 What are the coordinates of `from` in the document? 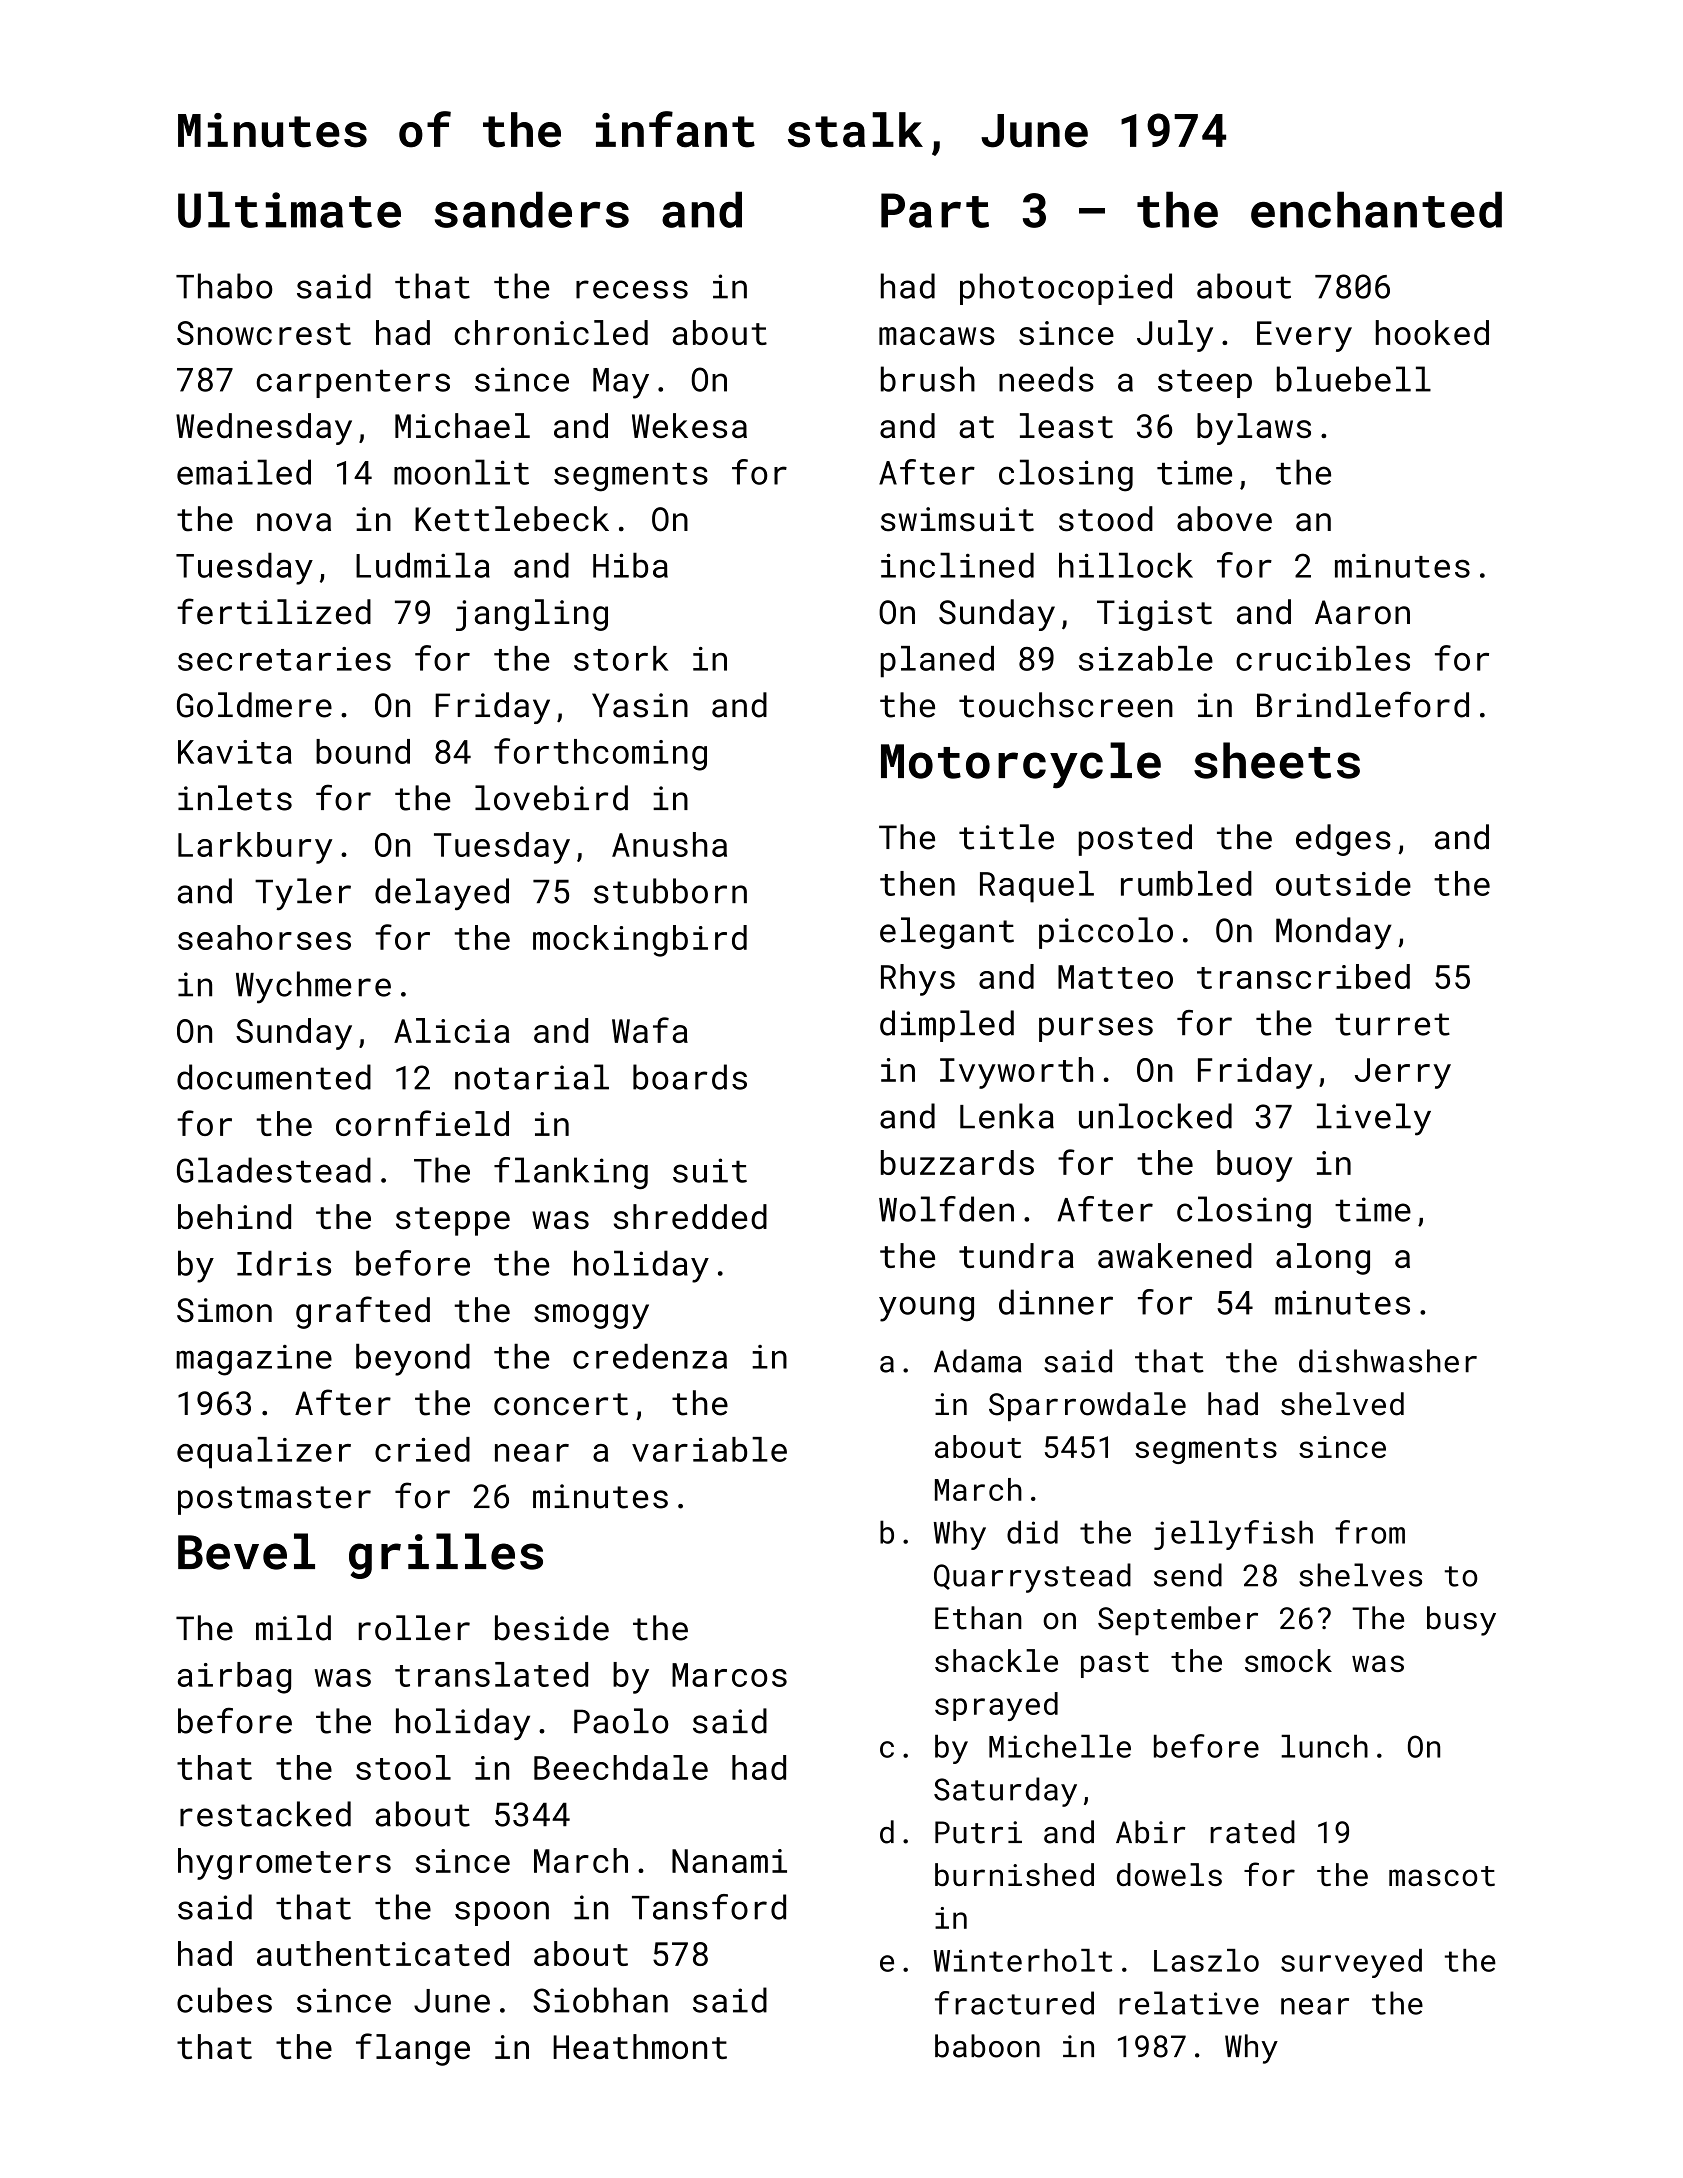 It's located at (1370, 1532).
